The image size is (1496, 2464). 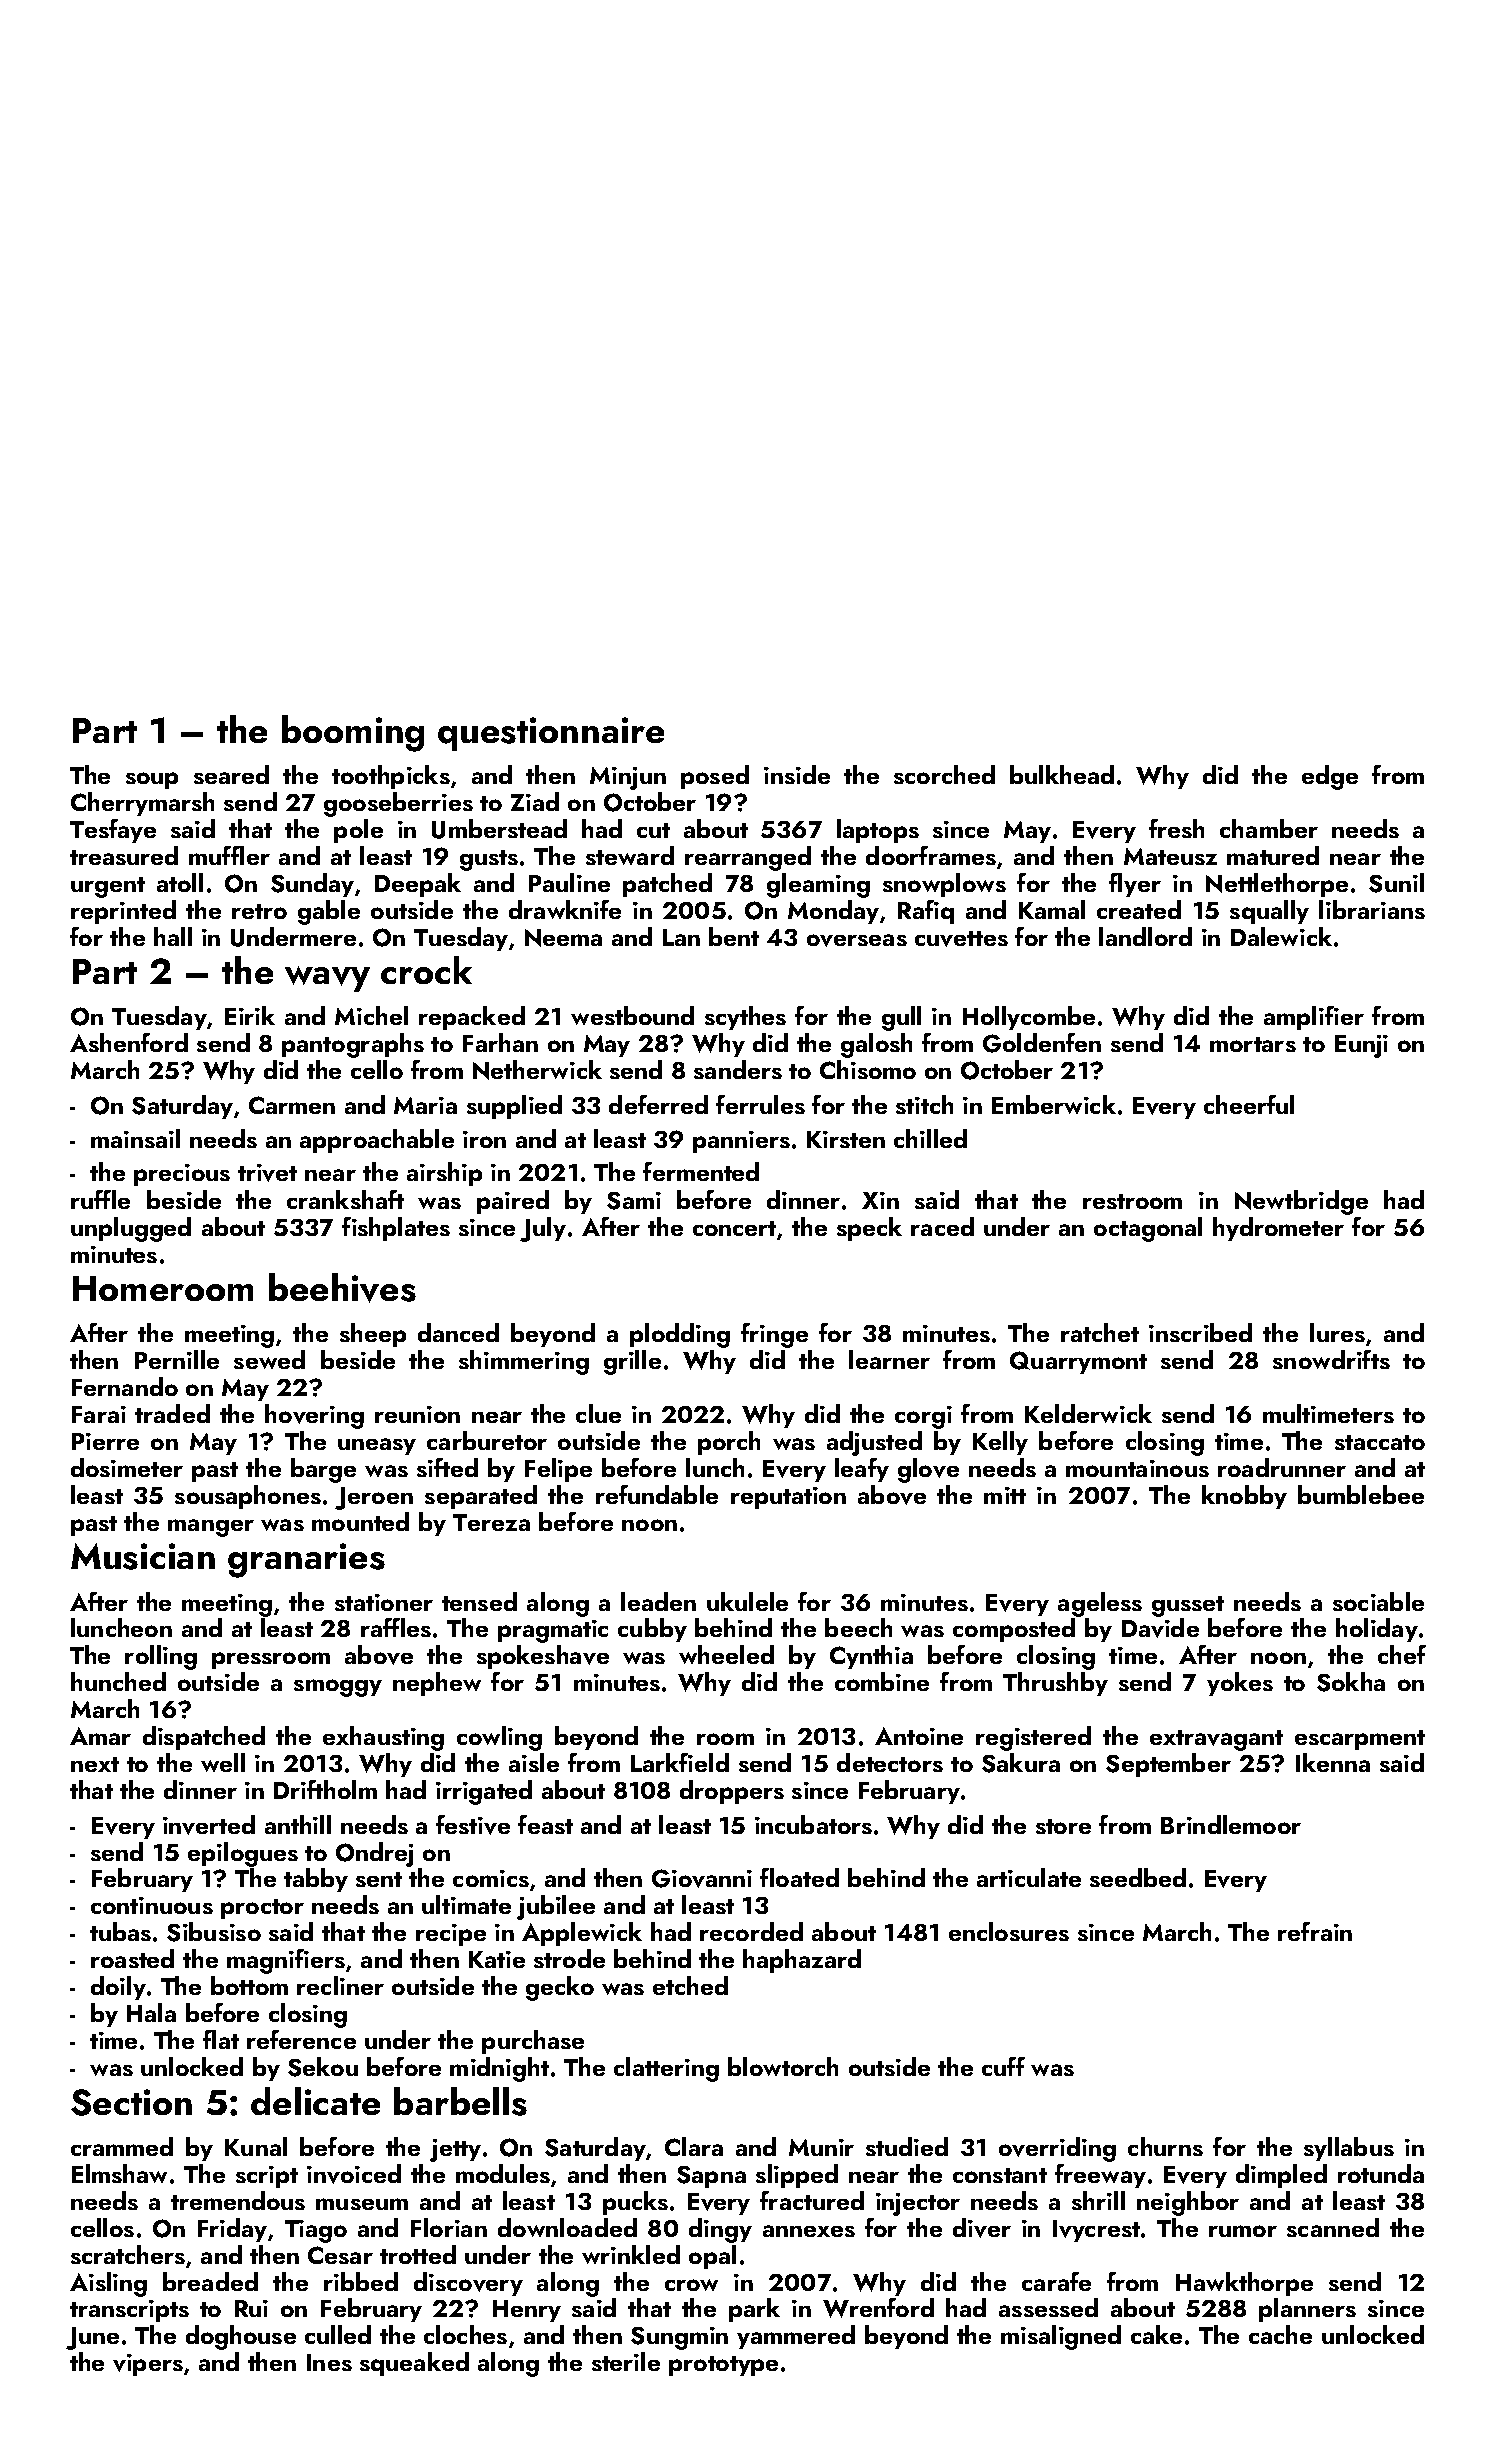 I want to click on bulkhead, so click(x=1062, y=774).
